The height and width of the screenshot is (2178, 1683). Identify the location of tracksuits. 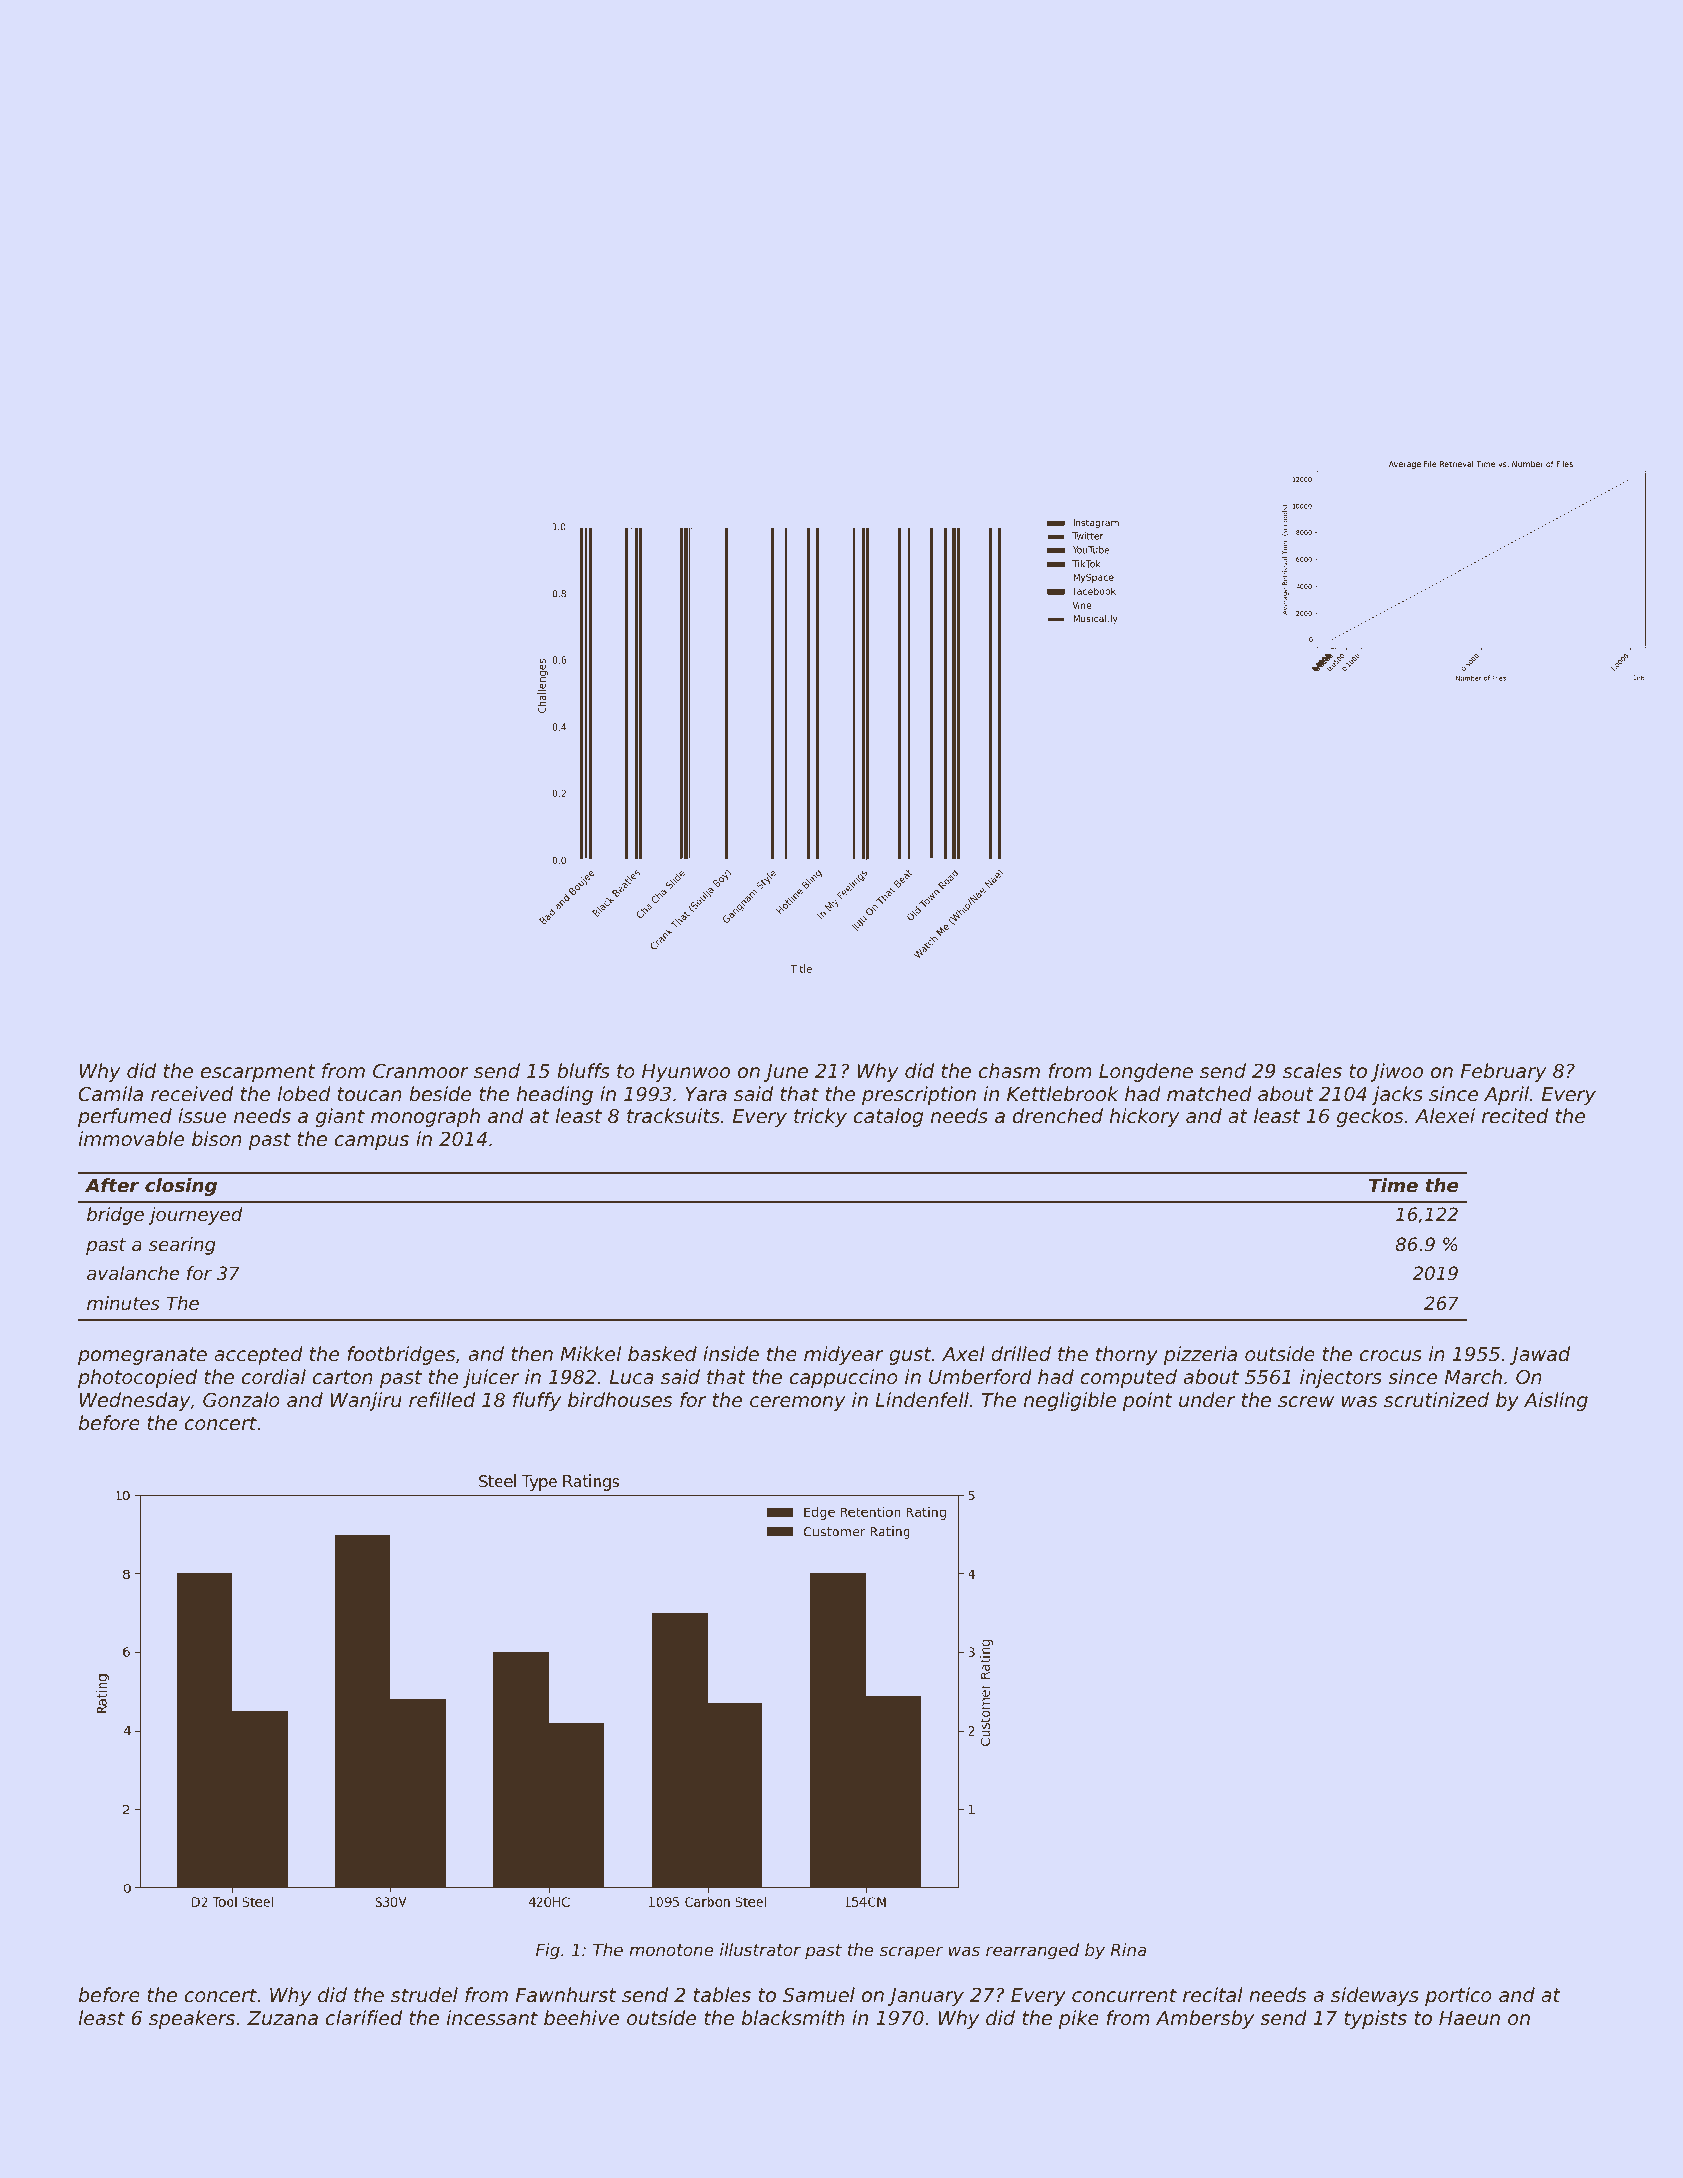
(673, 1115).
